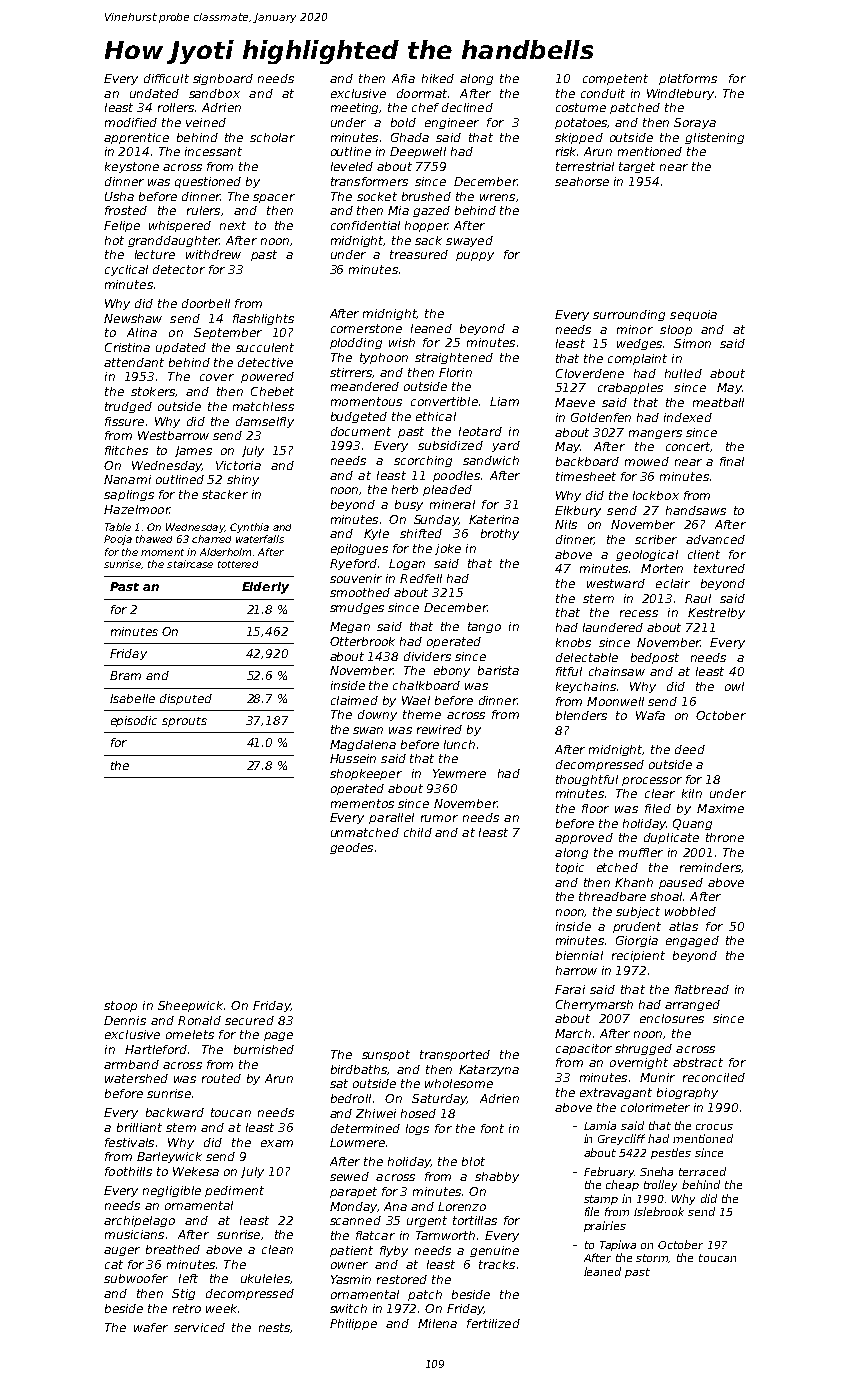  What do you see at coordinates (193, 451) in the screenshot?
I see `James` at bounding box center [193, 451].
